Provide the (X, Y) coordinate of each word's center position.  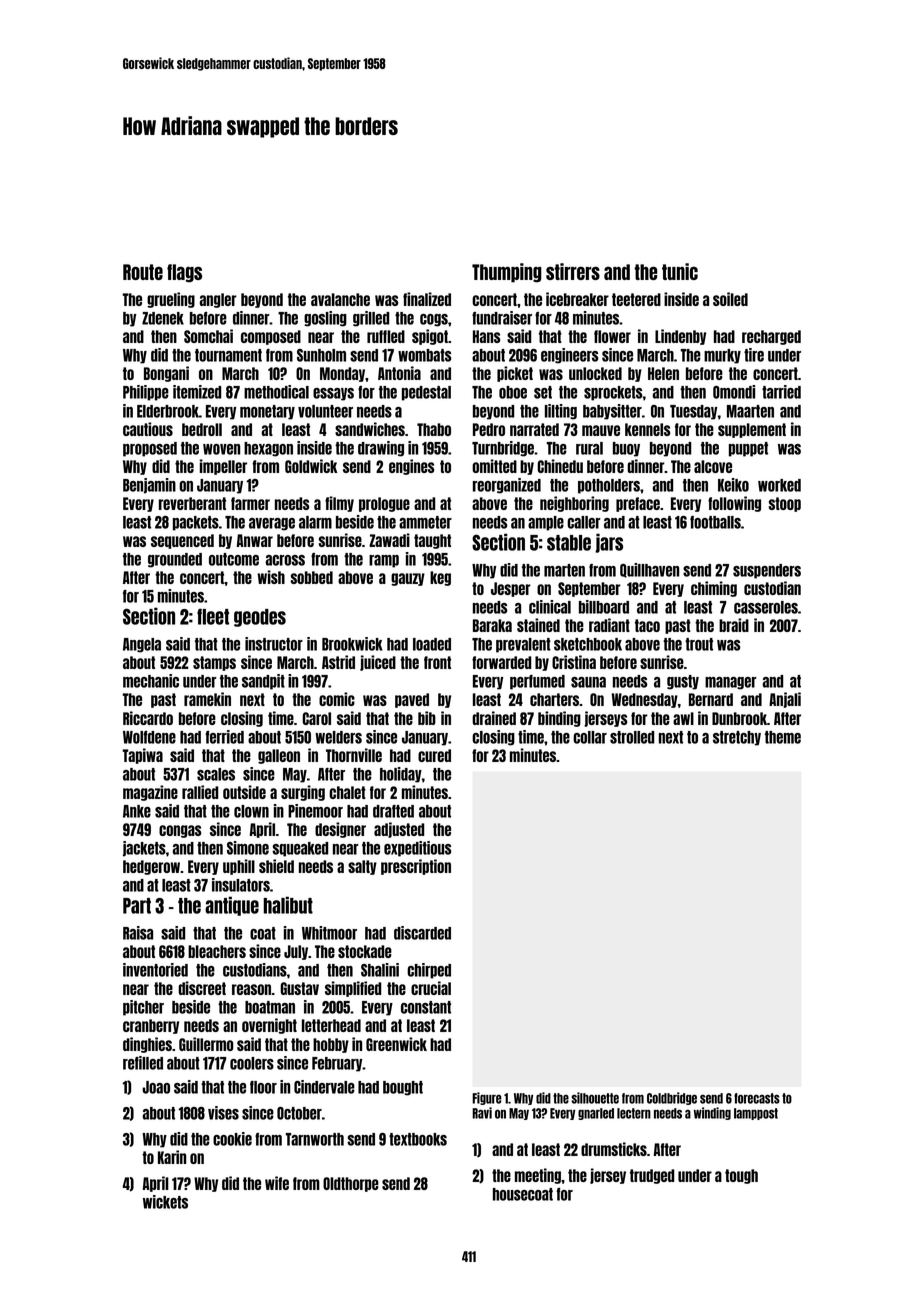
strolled (632, 737)
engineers (570, 356)
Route (143, 272)
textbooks (418, 1139)
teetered (636, 299)
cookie (232, 1139)
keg (440, 578)
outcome (234, 559)
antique (232, 906)
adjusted (399, 830)
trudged (652, 1176)
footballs (715, 522)
